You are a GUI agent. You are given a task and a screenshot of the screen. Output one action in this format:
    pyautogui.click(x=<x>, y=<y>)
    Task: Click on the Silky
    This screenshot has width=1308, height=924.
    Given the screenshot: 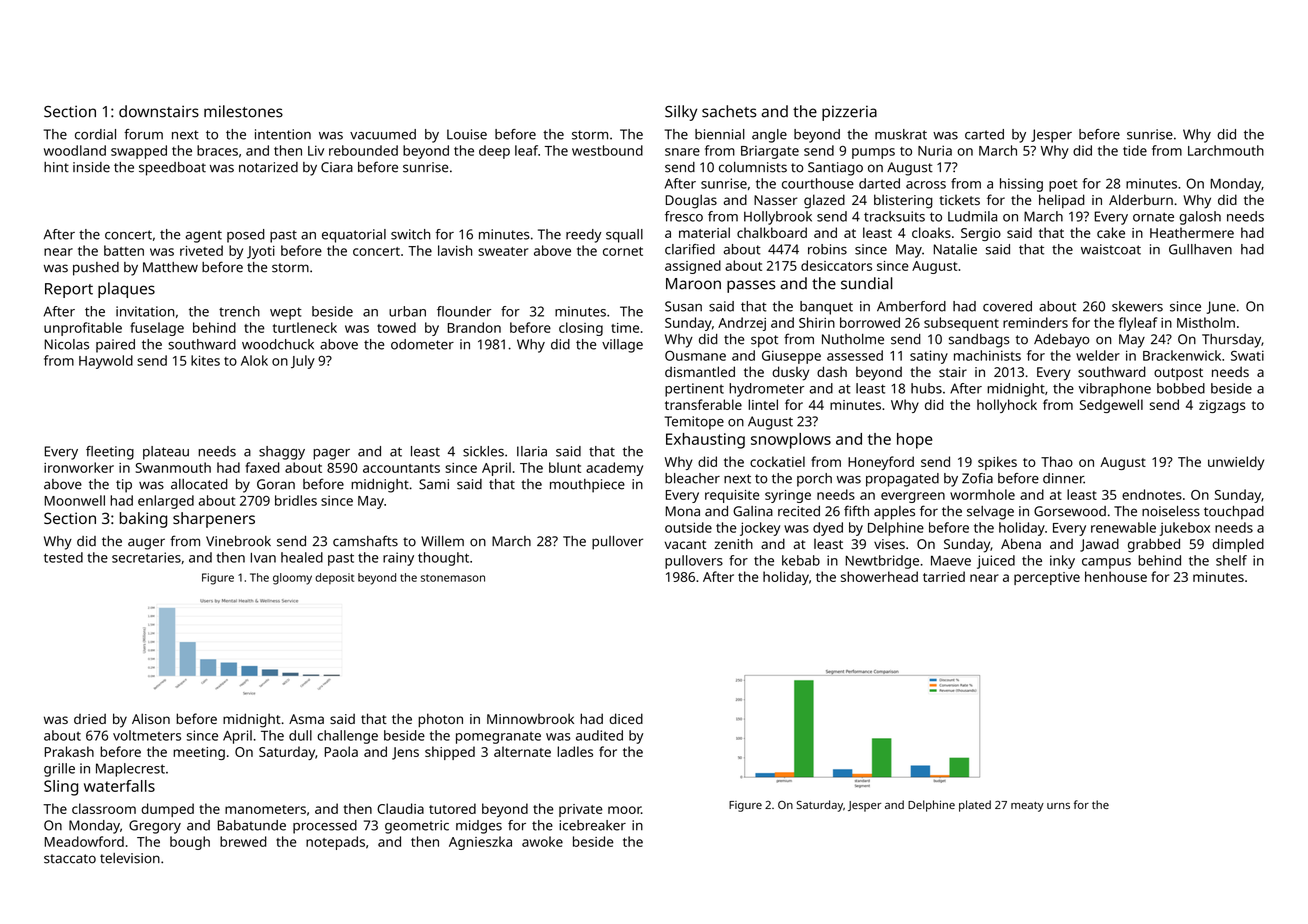 What is the action you would take?
    pyautogui.click(x=681, y=113)
